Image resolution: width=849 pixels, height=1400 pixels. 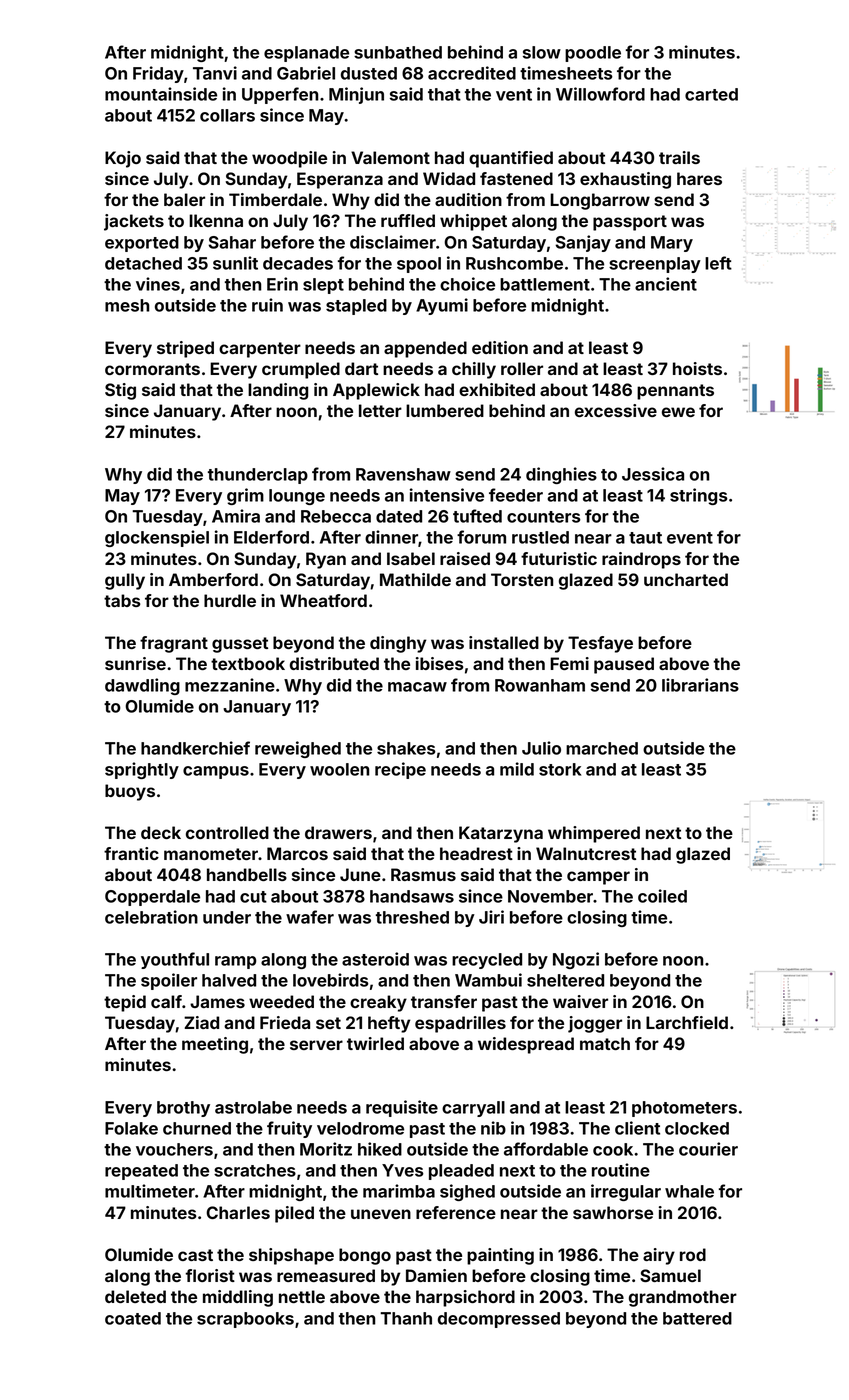 I want to click on hoists, so click(x=697, y=368).
